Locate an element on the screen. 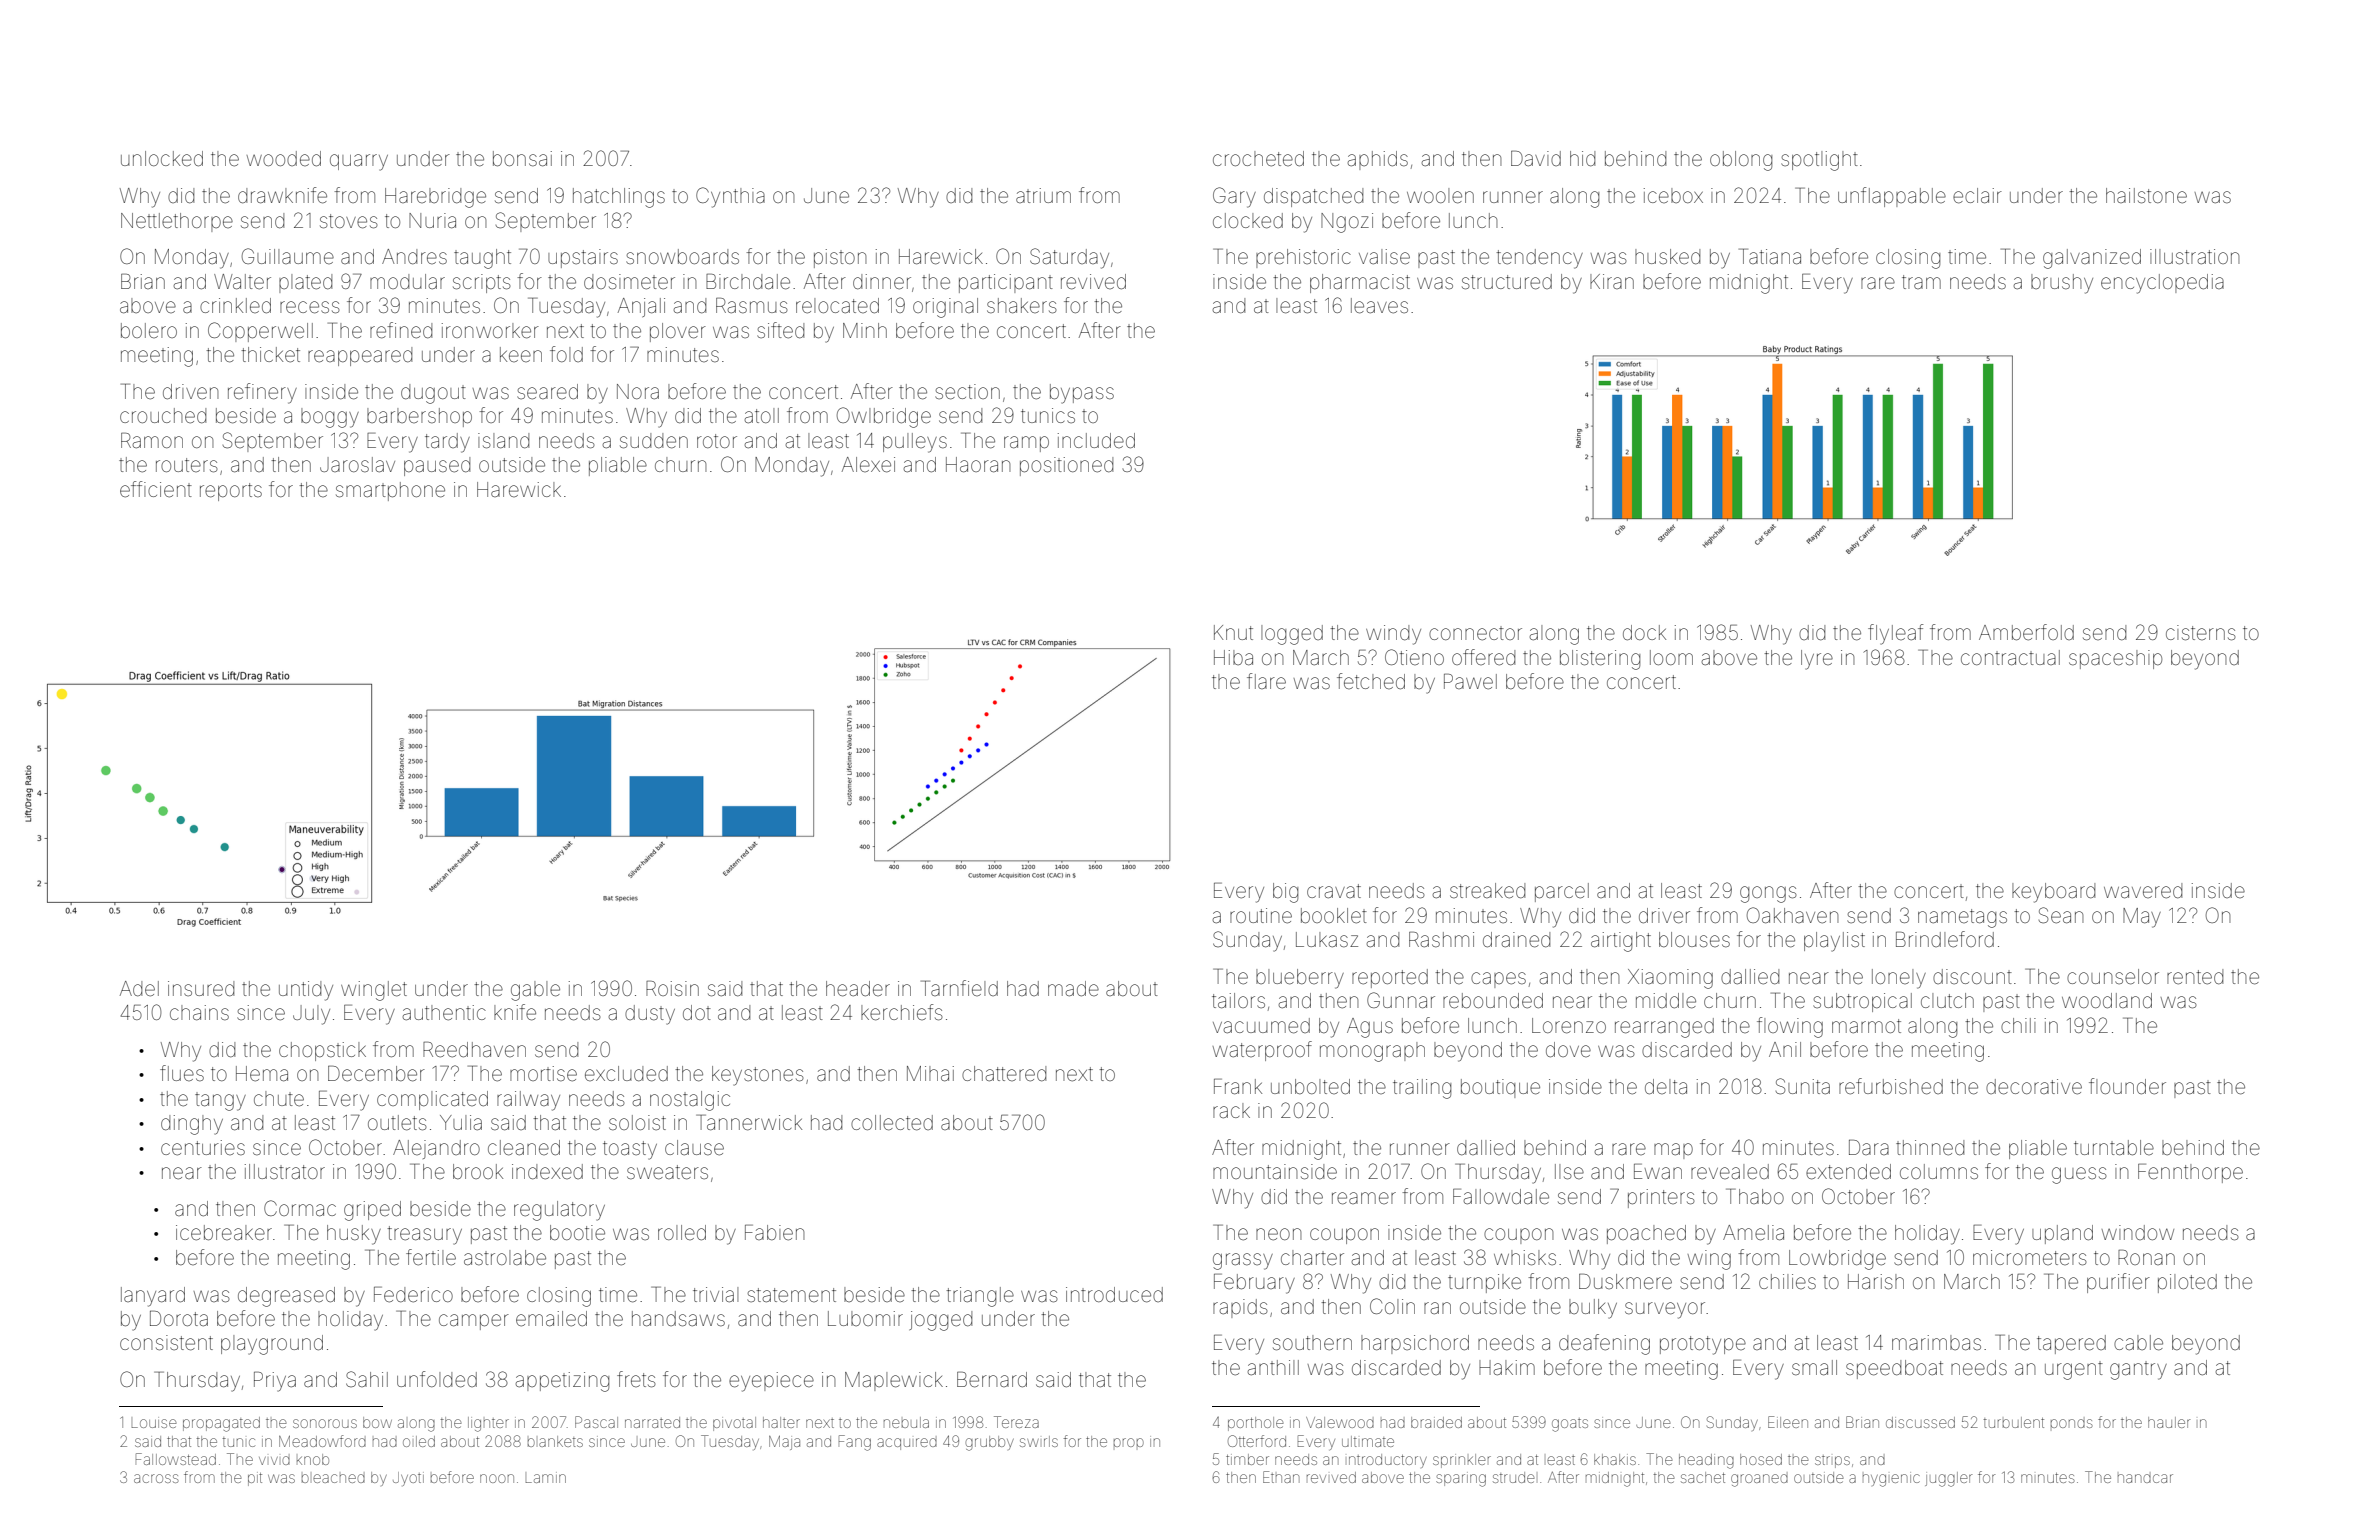 The height and width of the screenshot is (1540, 2380). gable is located at coordinates (535, 991).
